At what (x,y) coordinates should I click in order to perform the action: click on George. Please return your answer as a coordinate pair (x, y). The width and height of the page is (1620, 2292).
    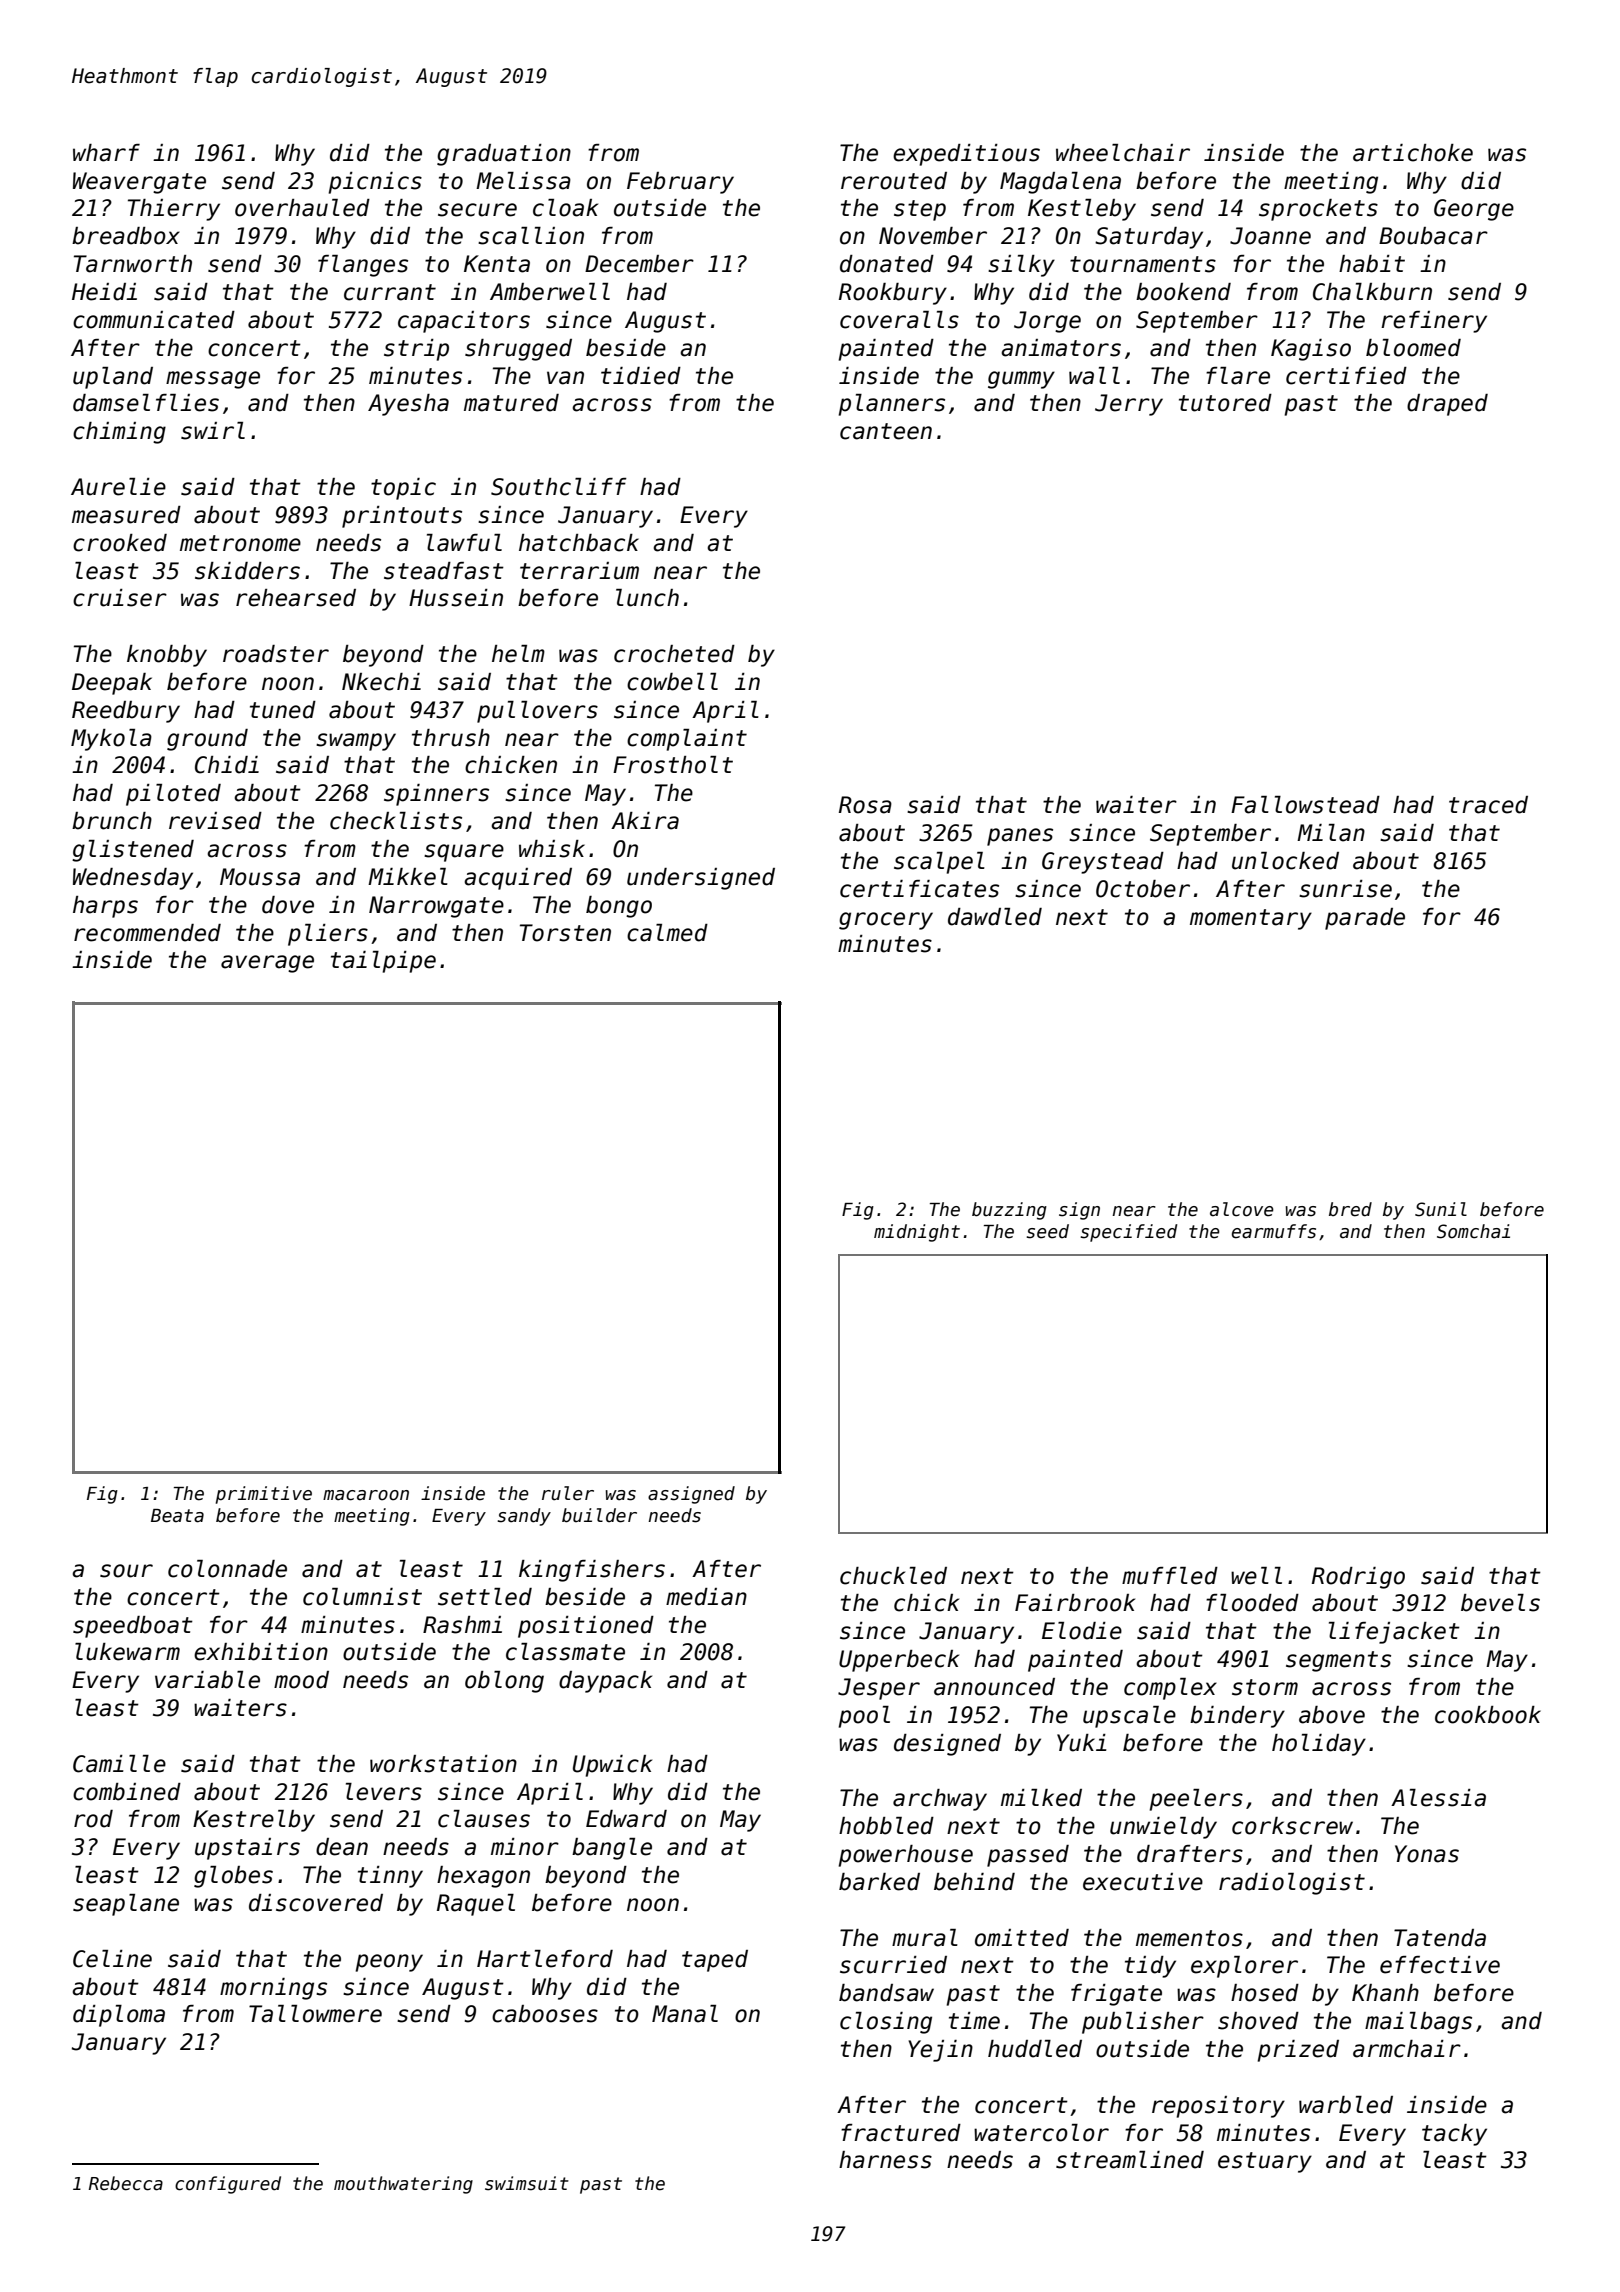
    Looking at the image, I should click on (1474, 210).
